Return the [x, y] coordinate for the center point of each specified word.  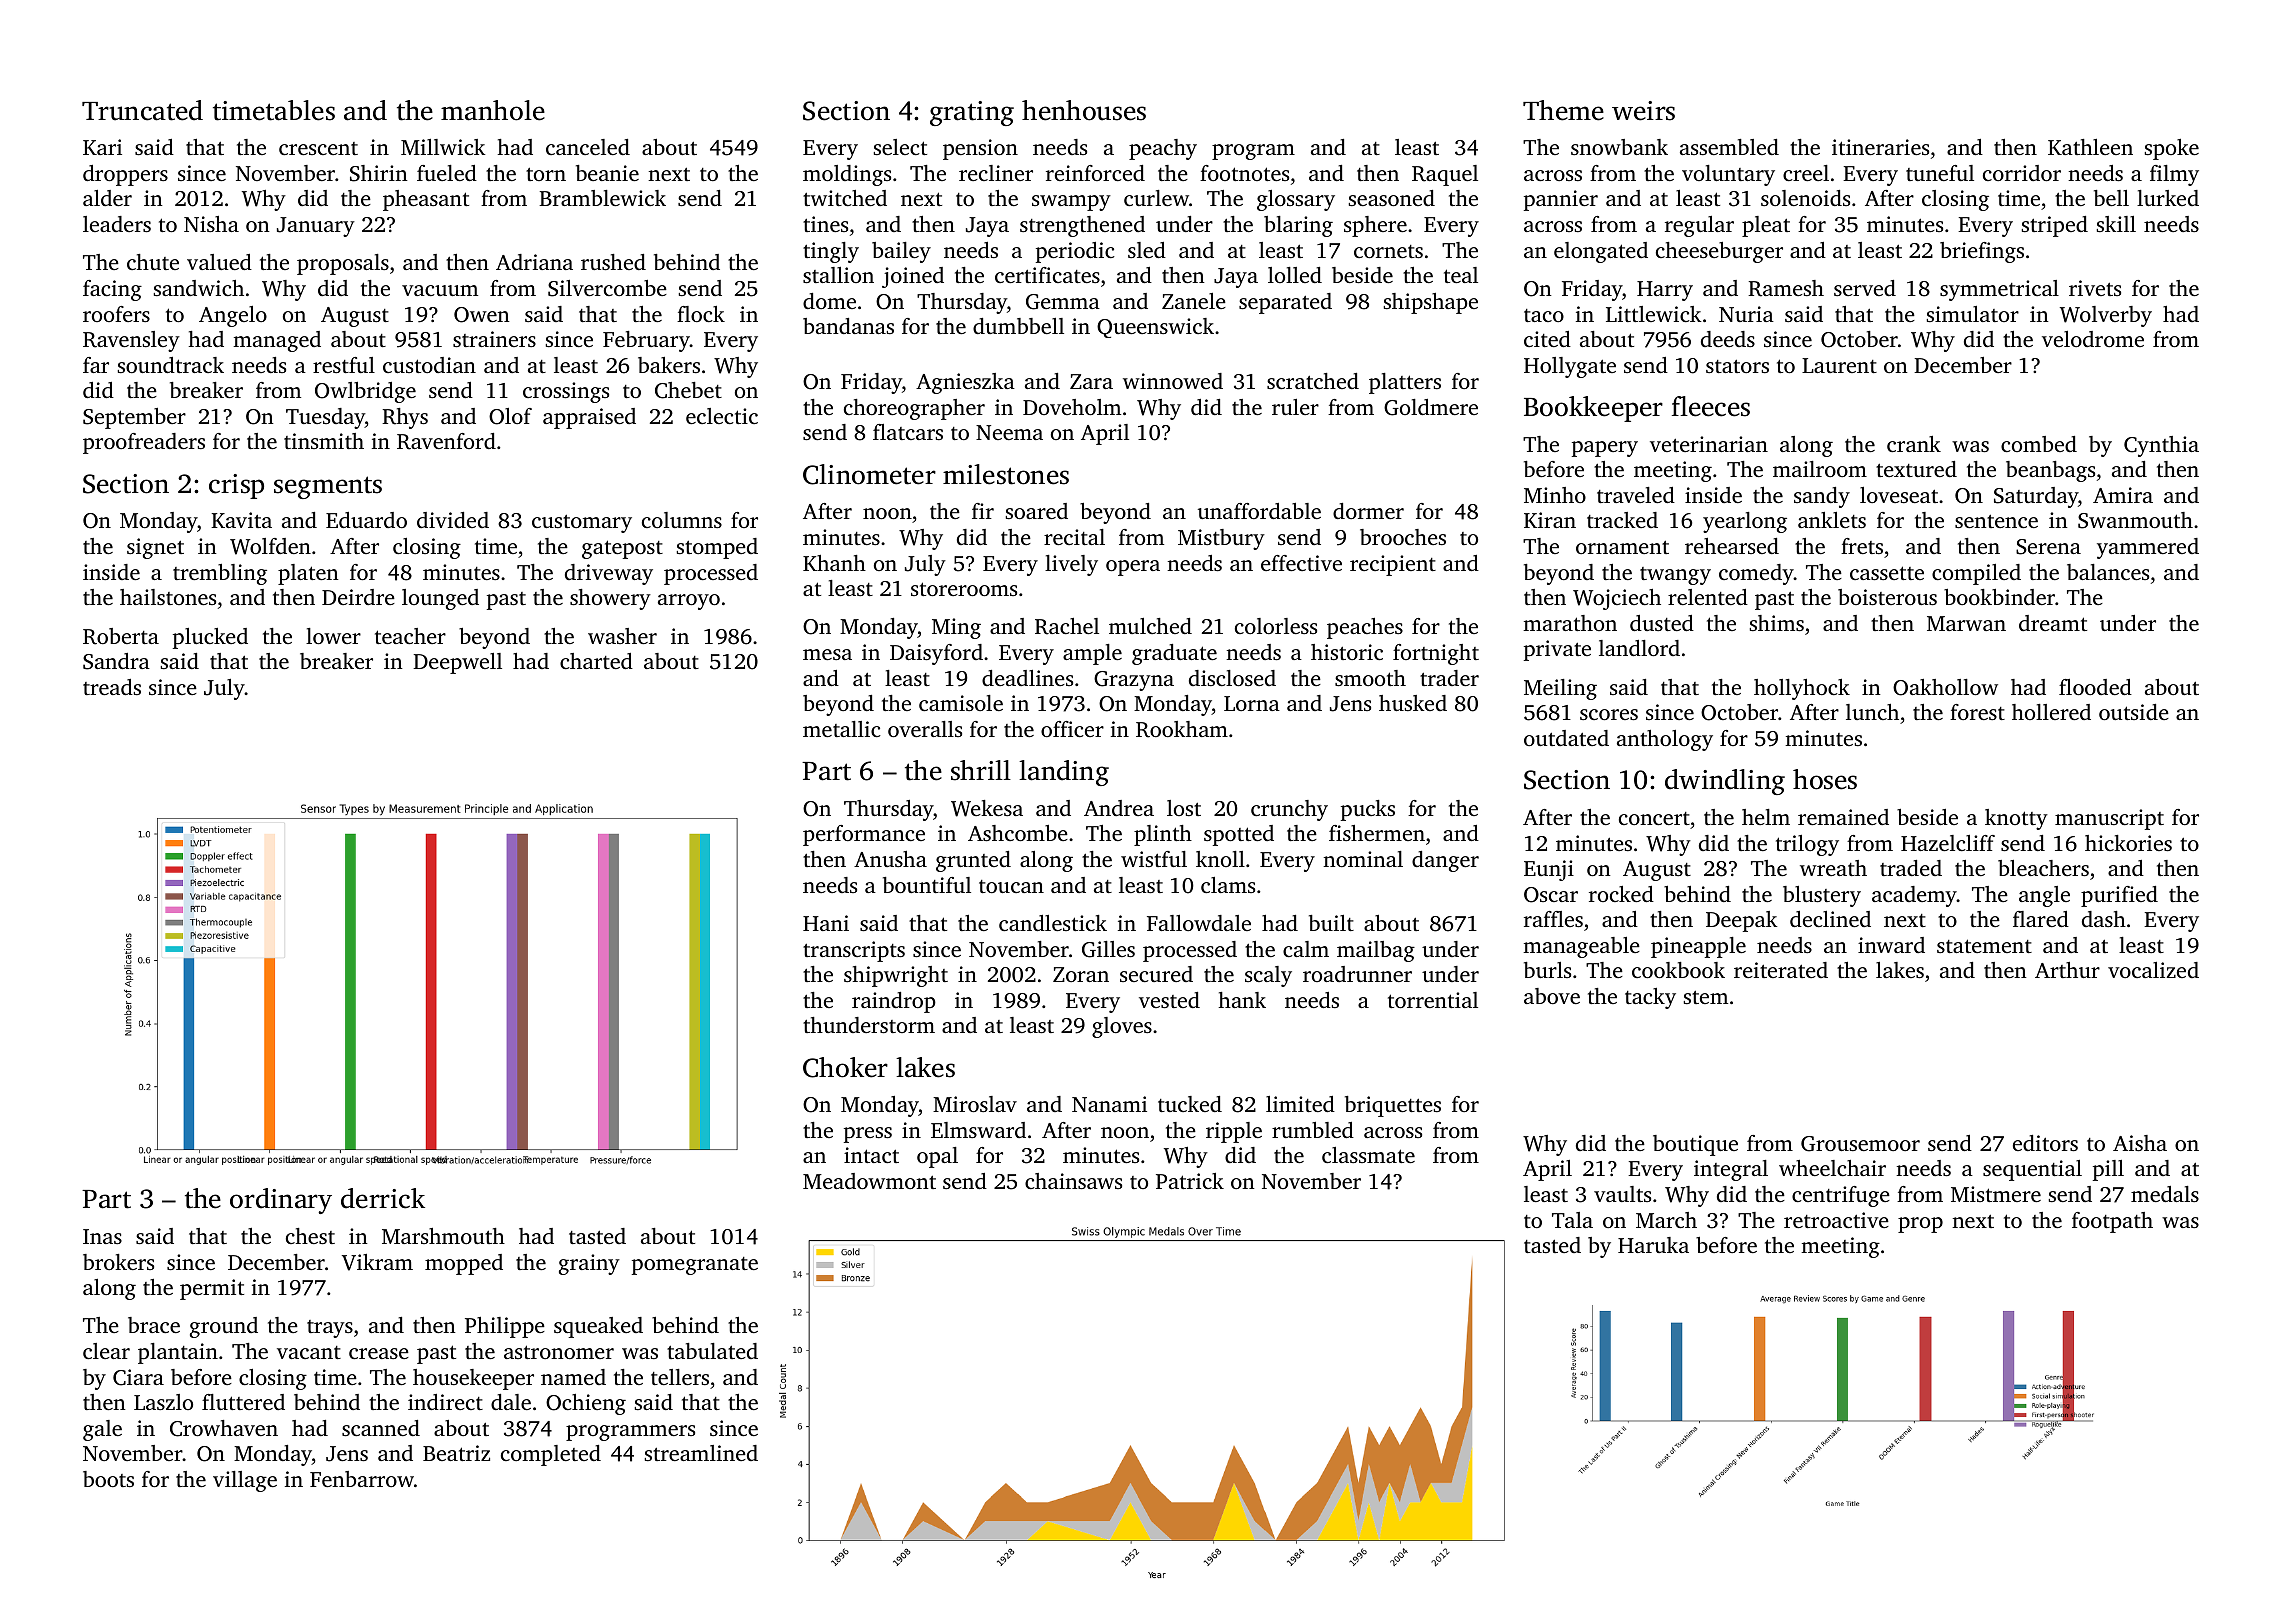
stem [1705, 997]
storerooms [964, 589]
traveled [1636, 495]
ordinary [281, 1201]
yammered [2148, 548]
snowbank [1619, 147]
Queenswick [1155, 328]
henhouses [1084, 110]
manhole [493, 110]
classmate [1368, 1155]
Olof [510, 416]
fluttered [243, 1402]
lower [333, 636]
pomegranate [695, 1266]
